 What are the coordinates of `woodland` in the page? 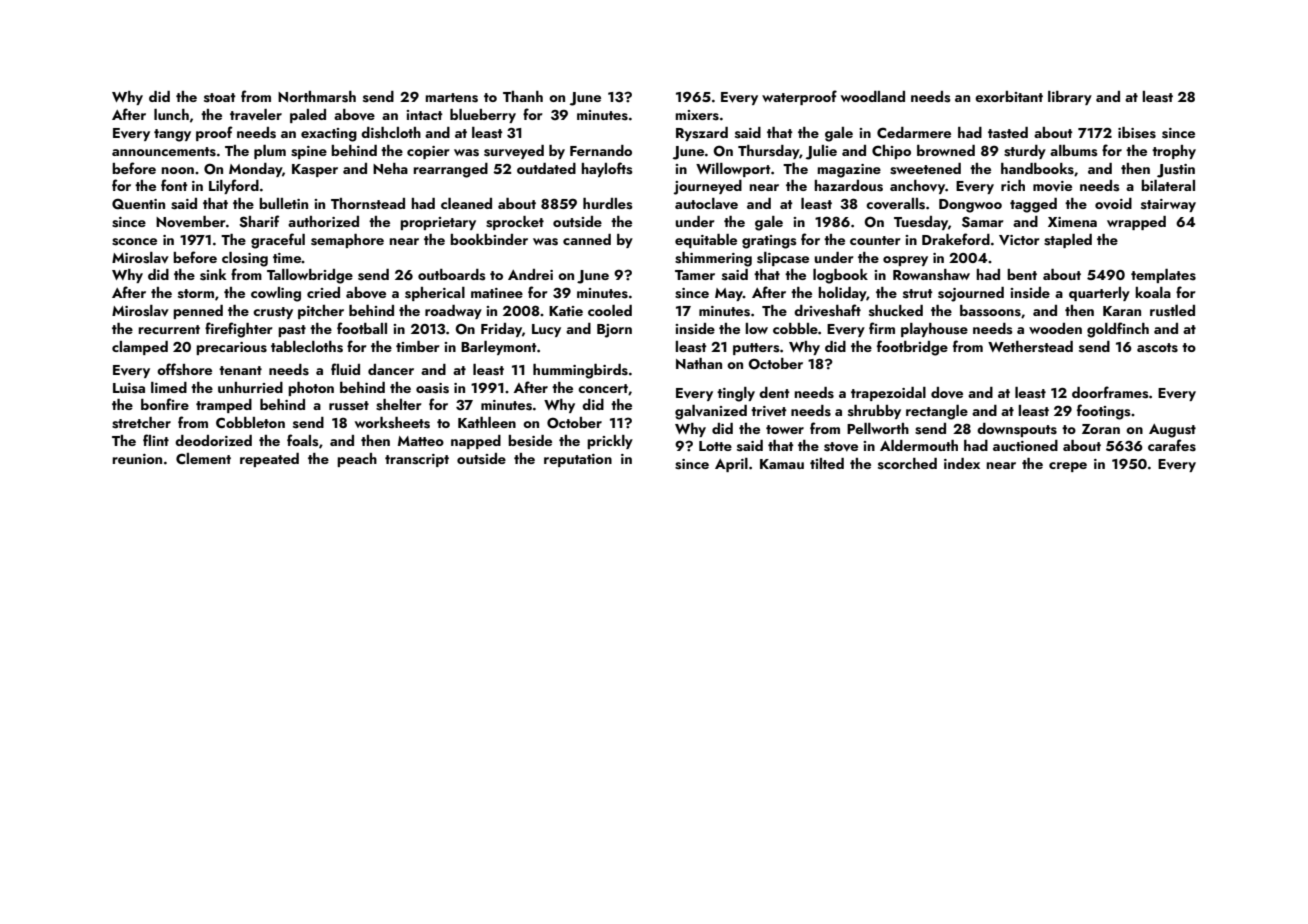 It's located at (873, 96).
